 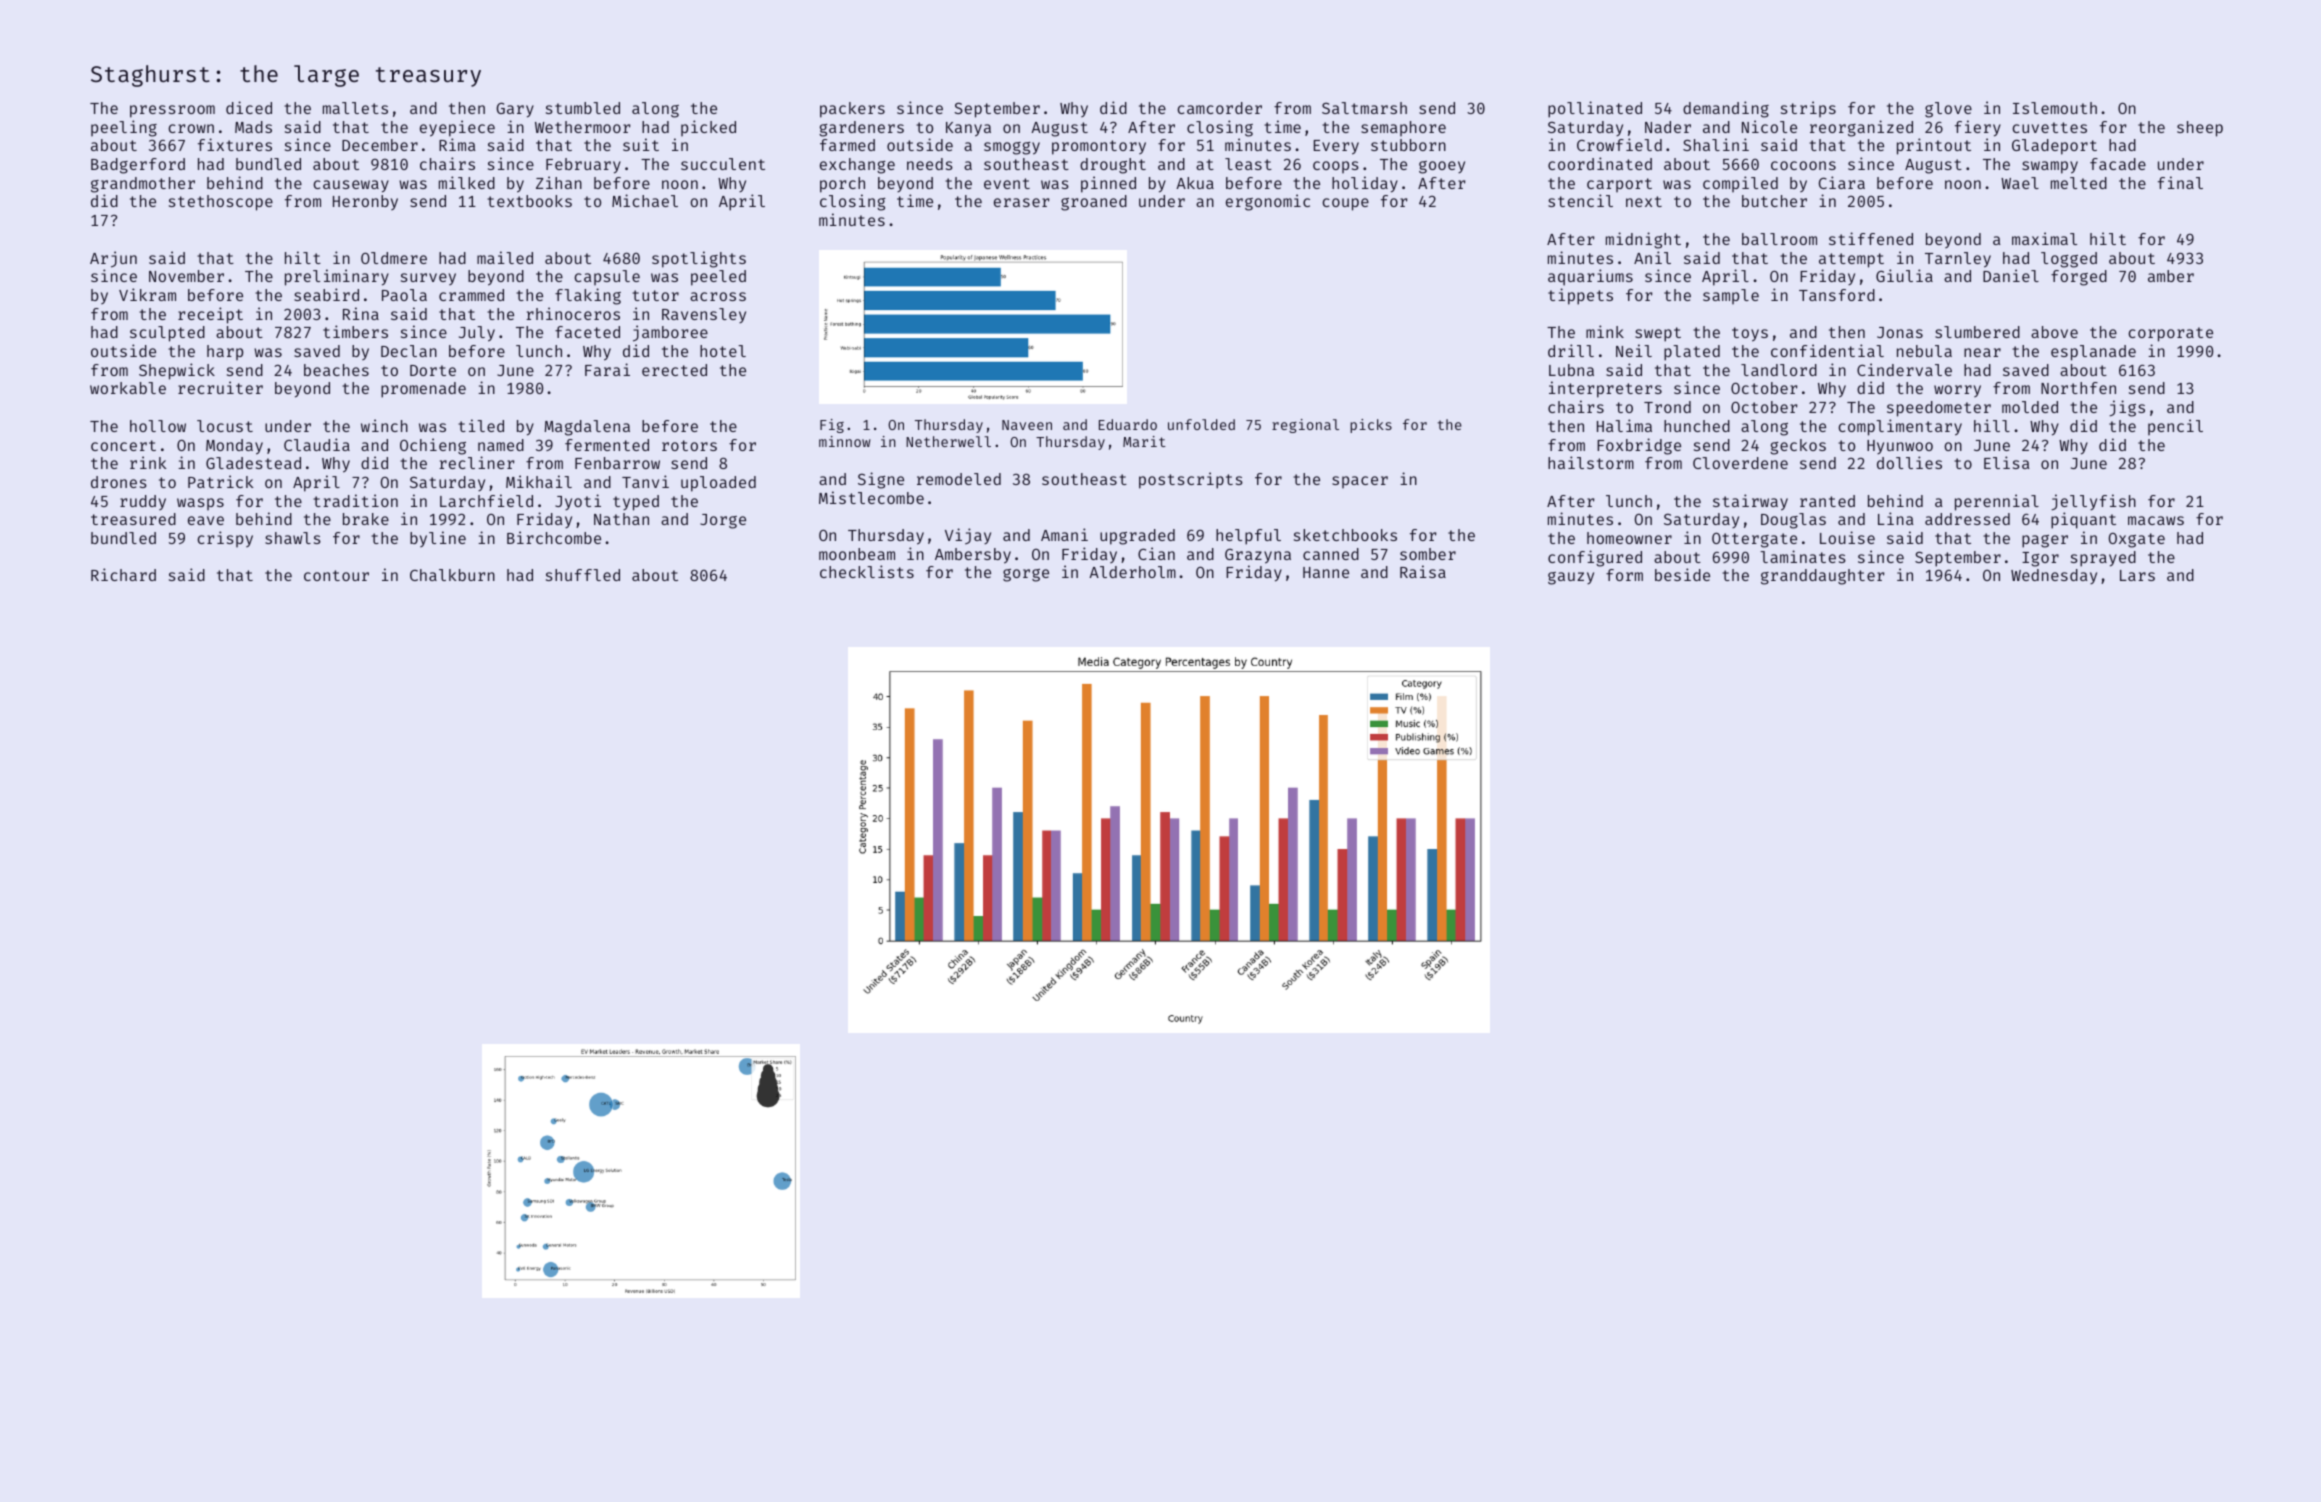 I want to click on stiffened, so click(x=1871, y=238).
